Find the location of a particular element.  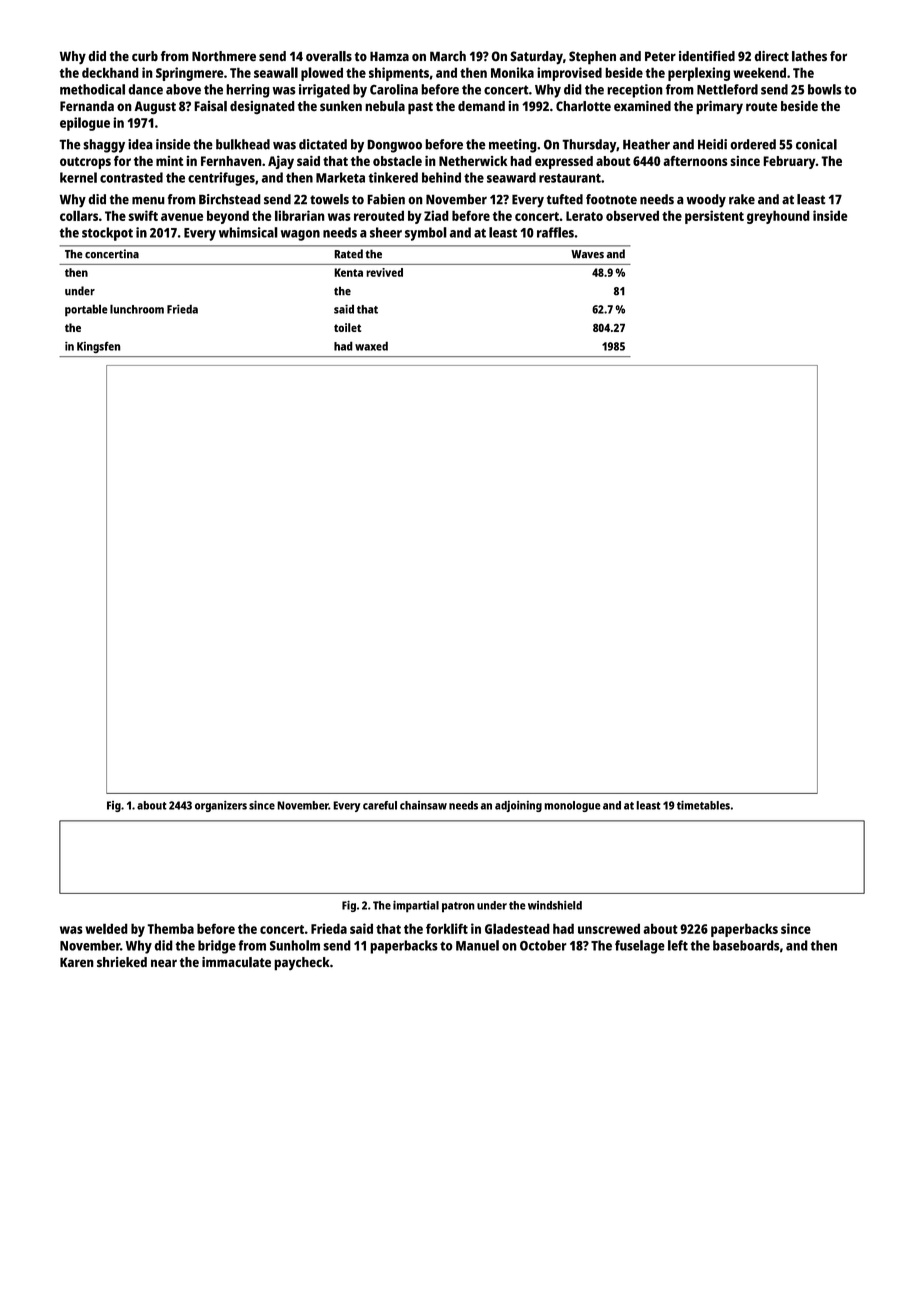

baseboards is located at coordinates (746, 945).
